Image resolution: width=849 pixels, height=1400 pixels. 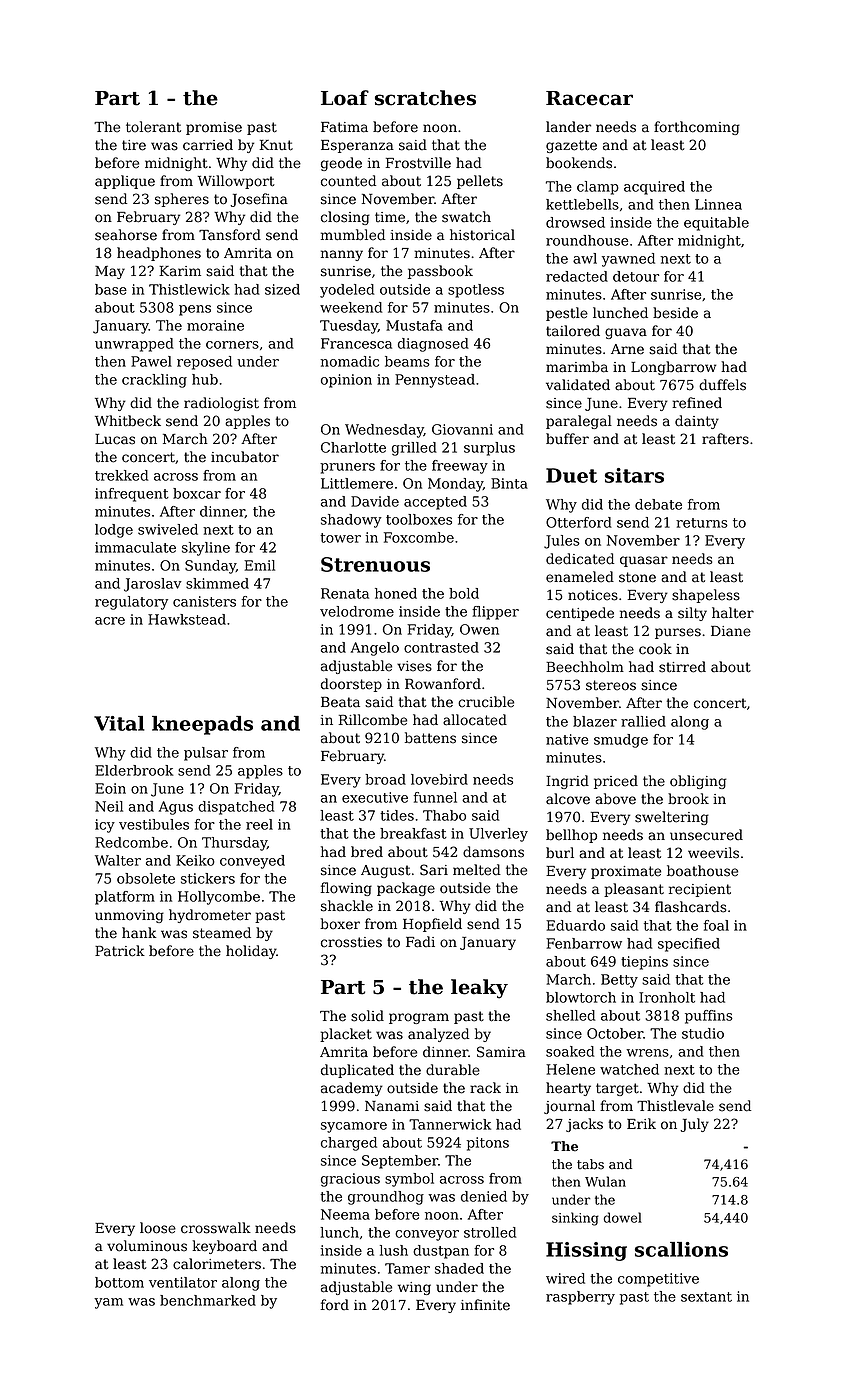 I want to click on honed, so click(x=396, y=593).
